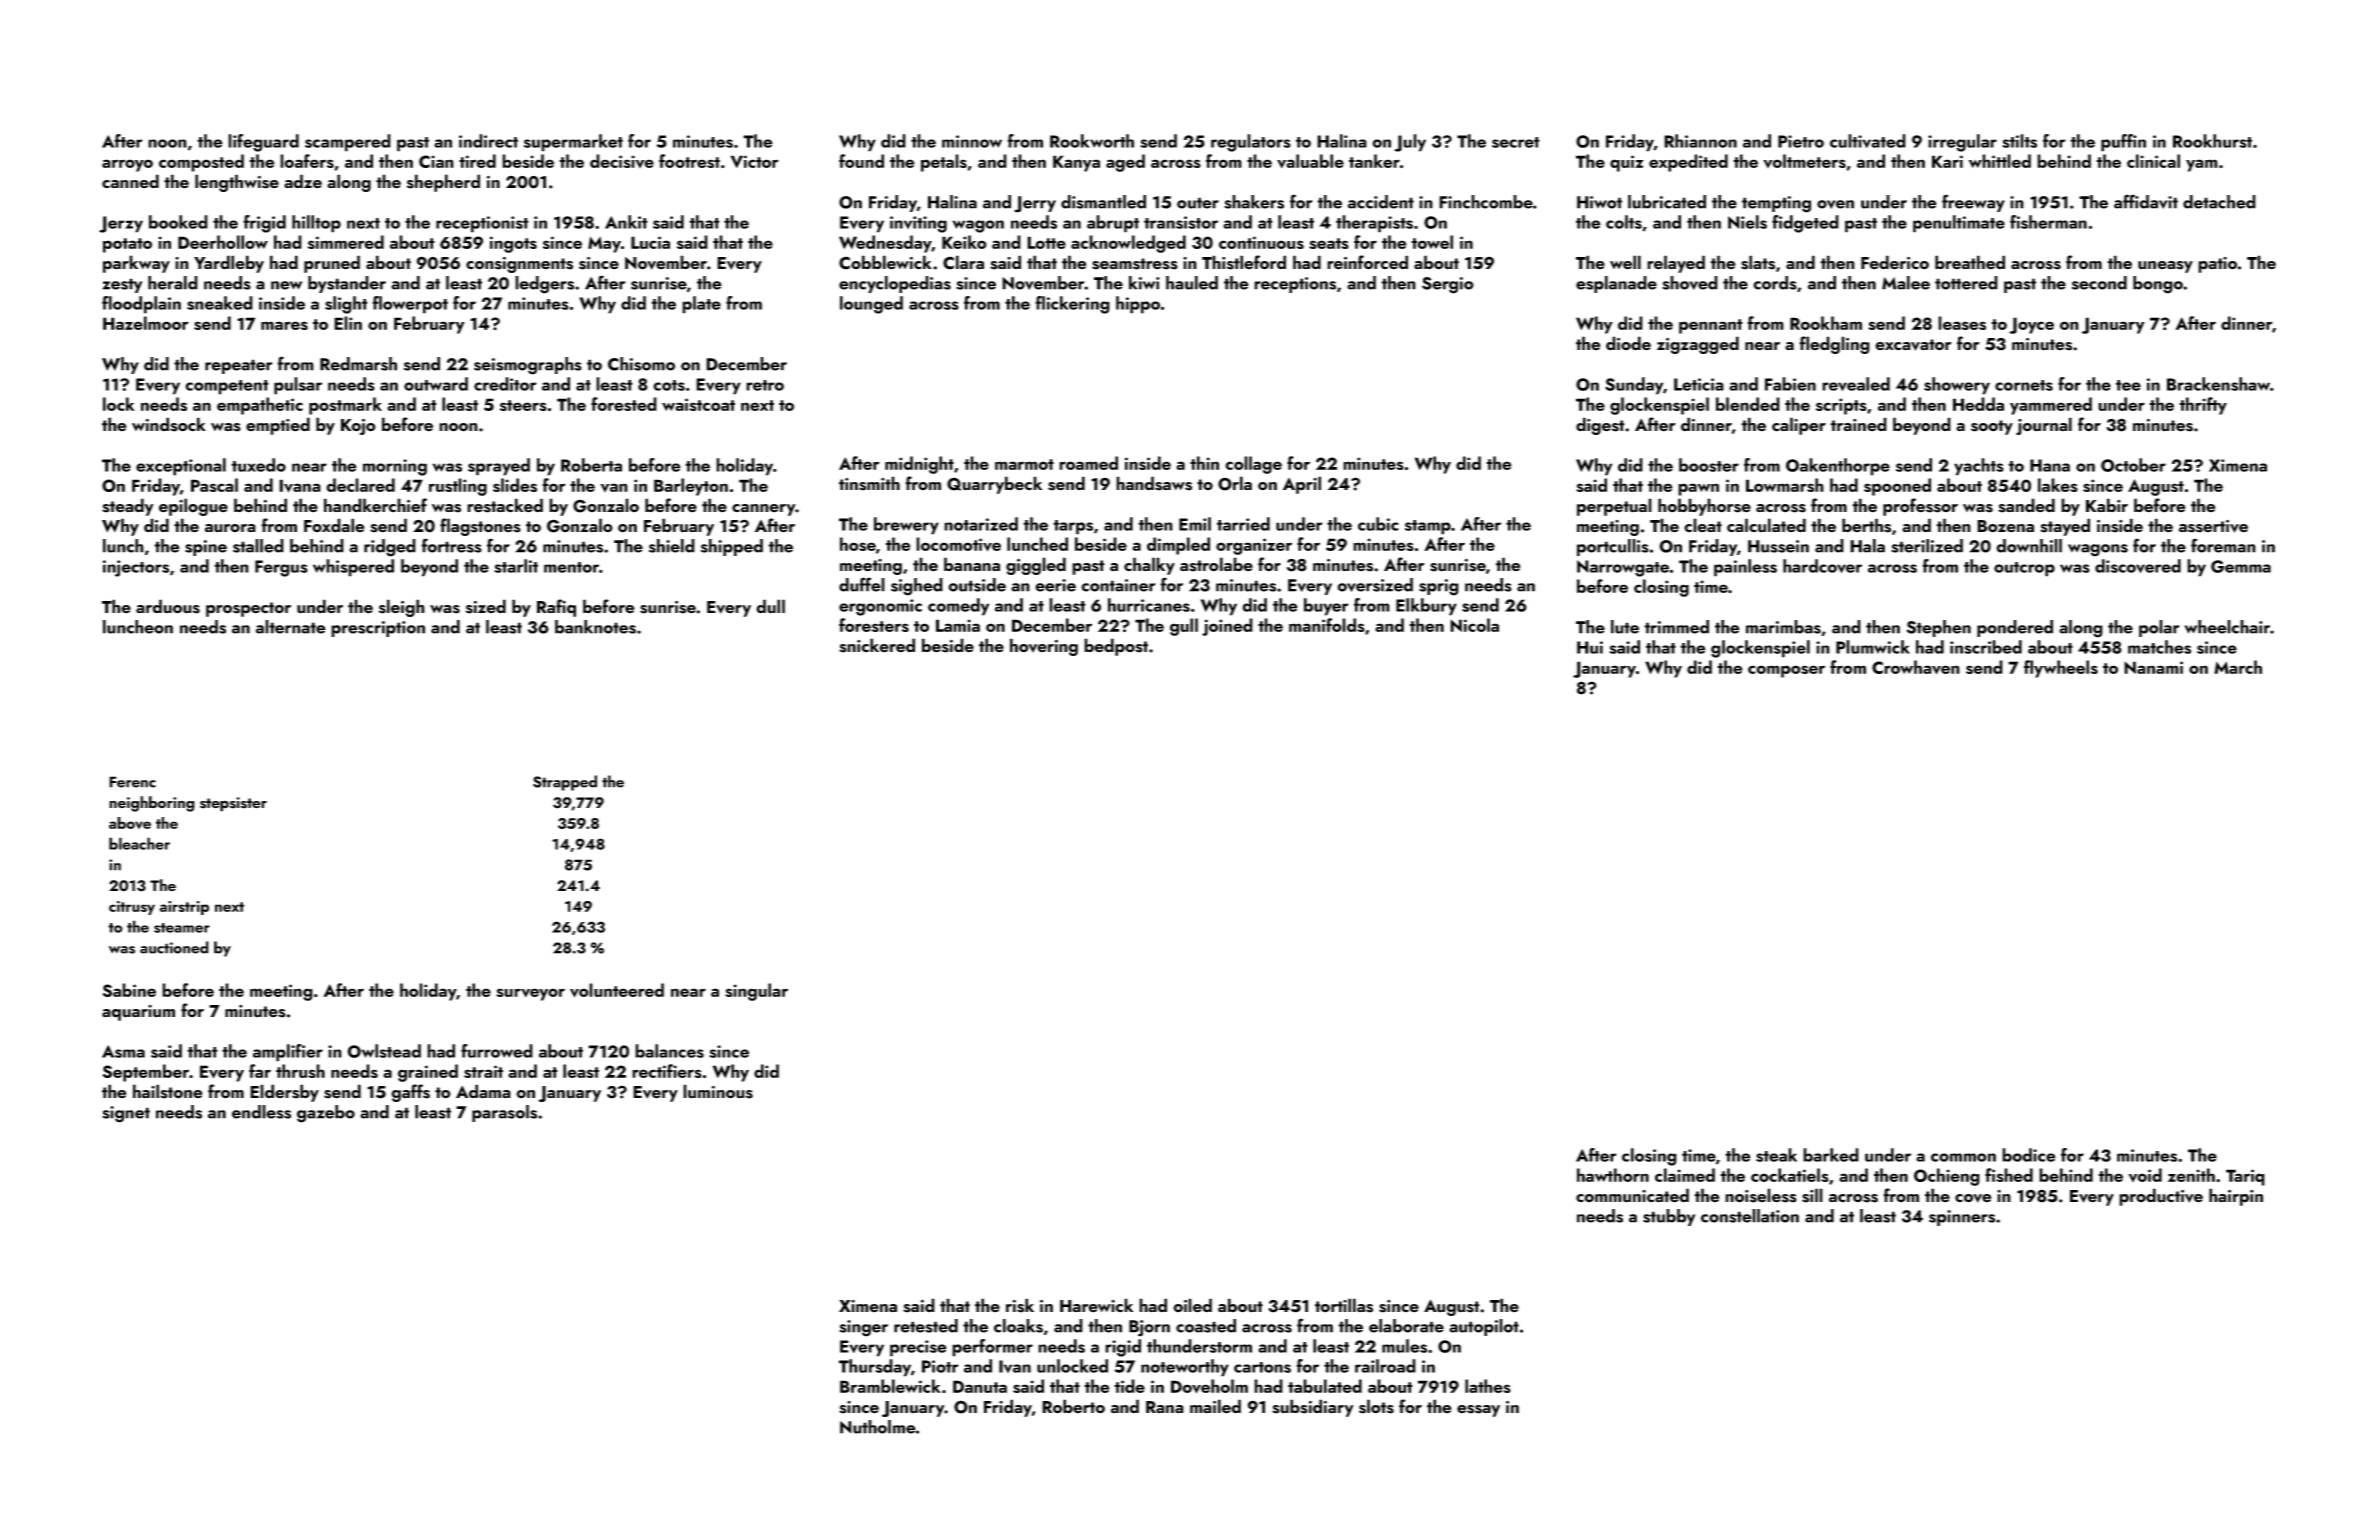 The height and width of the page is (1540, 2380). I want to click on singer, so click(863, 1328).
